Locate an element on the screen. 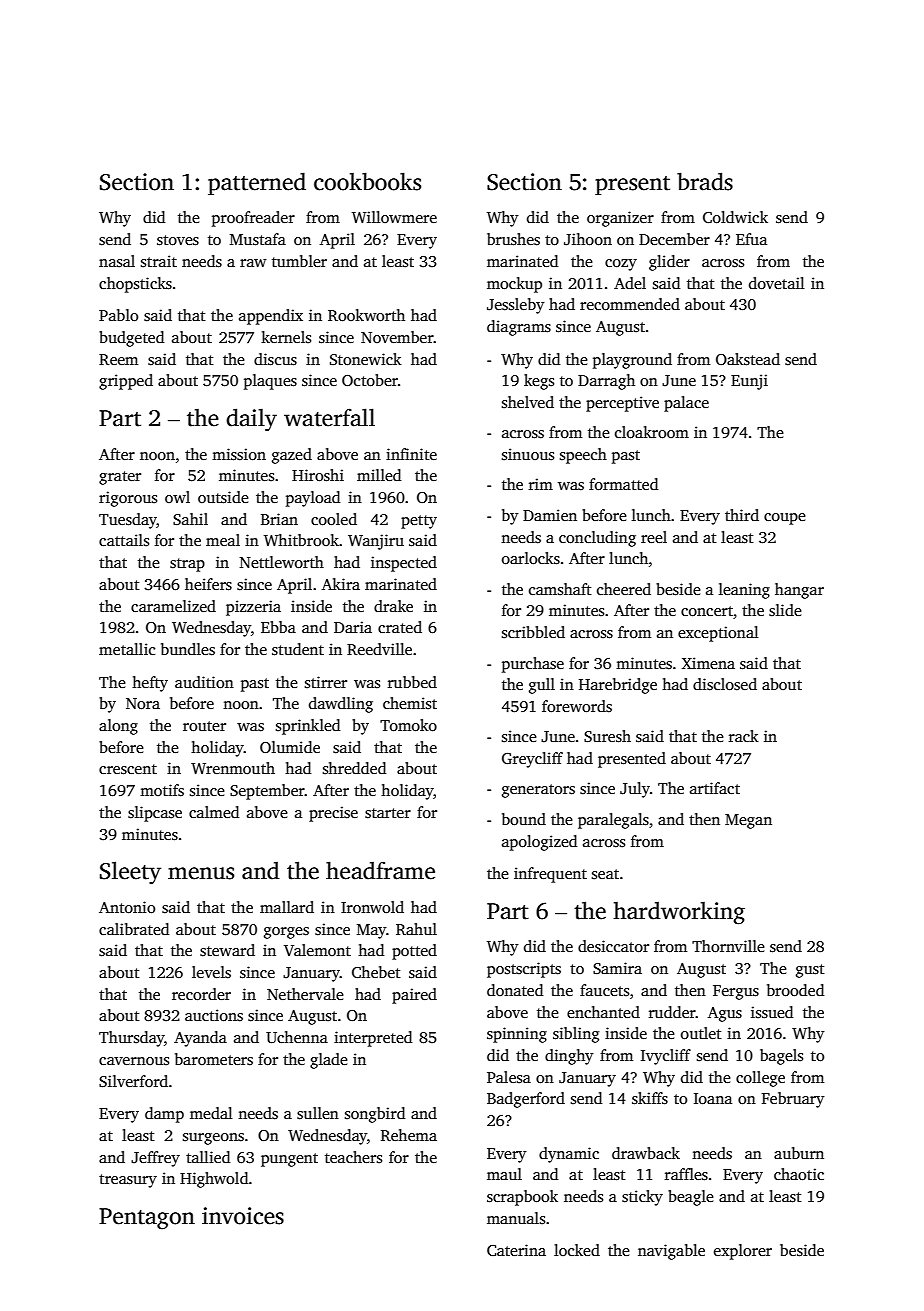 This screenshot has height=1311, width=924. Coldwick is located at coordinates (735, 217).
